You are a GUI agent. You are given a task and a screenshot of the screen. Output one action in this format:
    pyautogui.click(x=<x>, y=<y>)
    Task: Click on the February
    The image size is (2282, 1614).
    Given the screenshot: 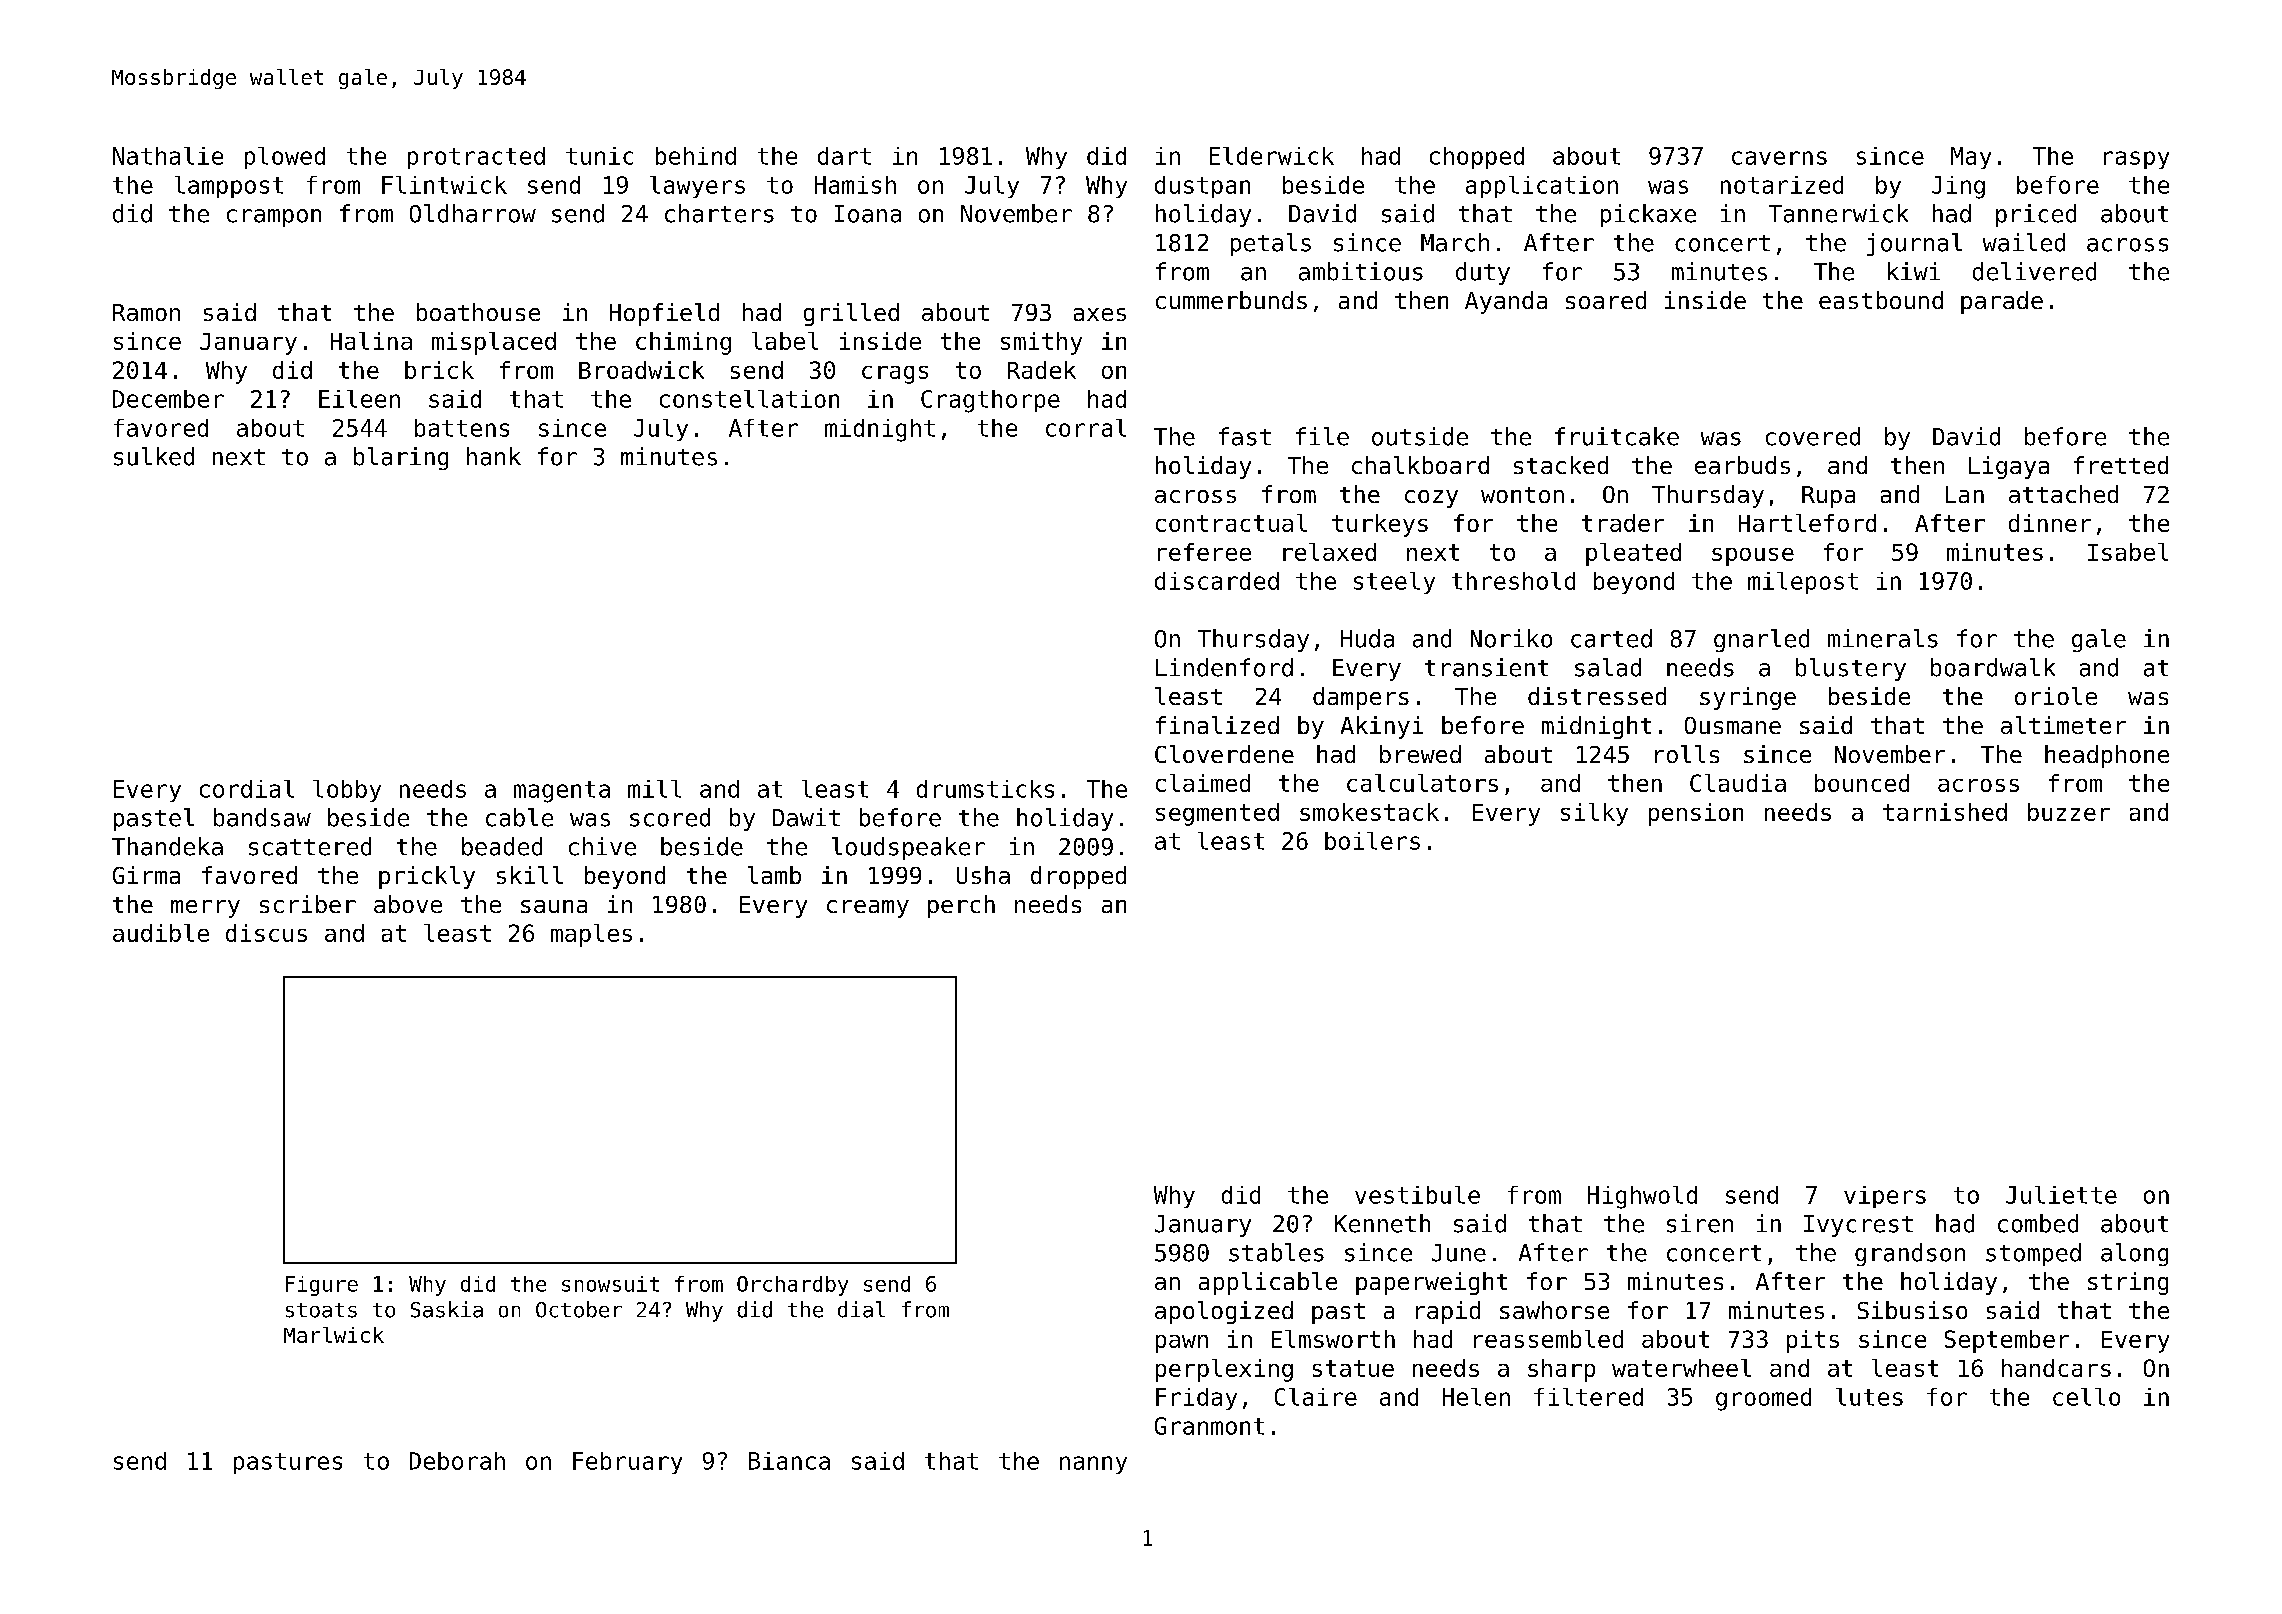 What is the action you would take?
    pyautogui.click(x=627, y=1463)
